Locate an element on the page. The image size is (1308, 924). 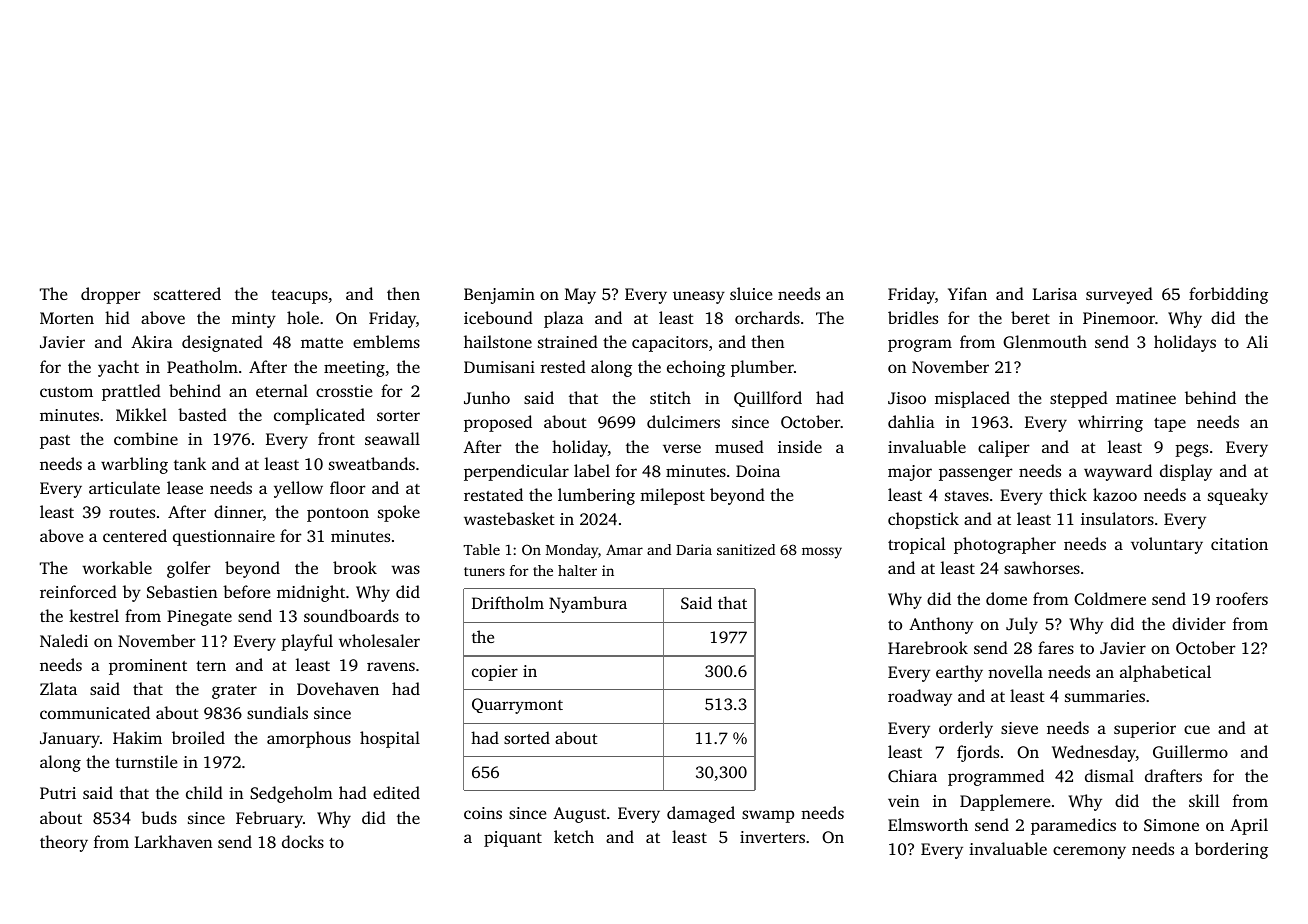
July is located at coordinates (1022, 625).
